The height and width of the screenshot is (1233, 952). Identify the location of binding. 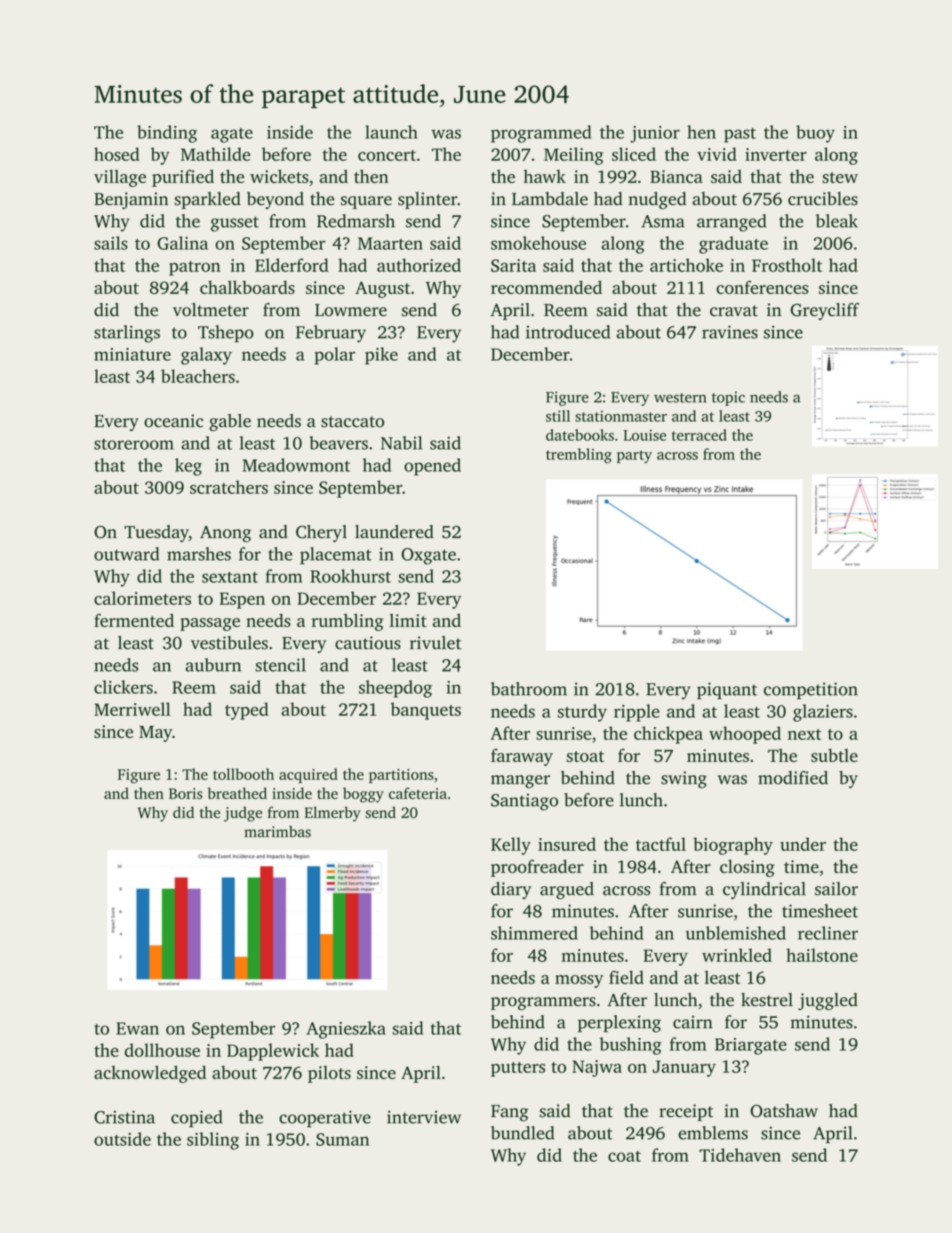
(167, 134).
